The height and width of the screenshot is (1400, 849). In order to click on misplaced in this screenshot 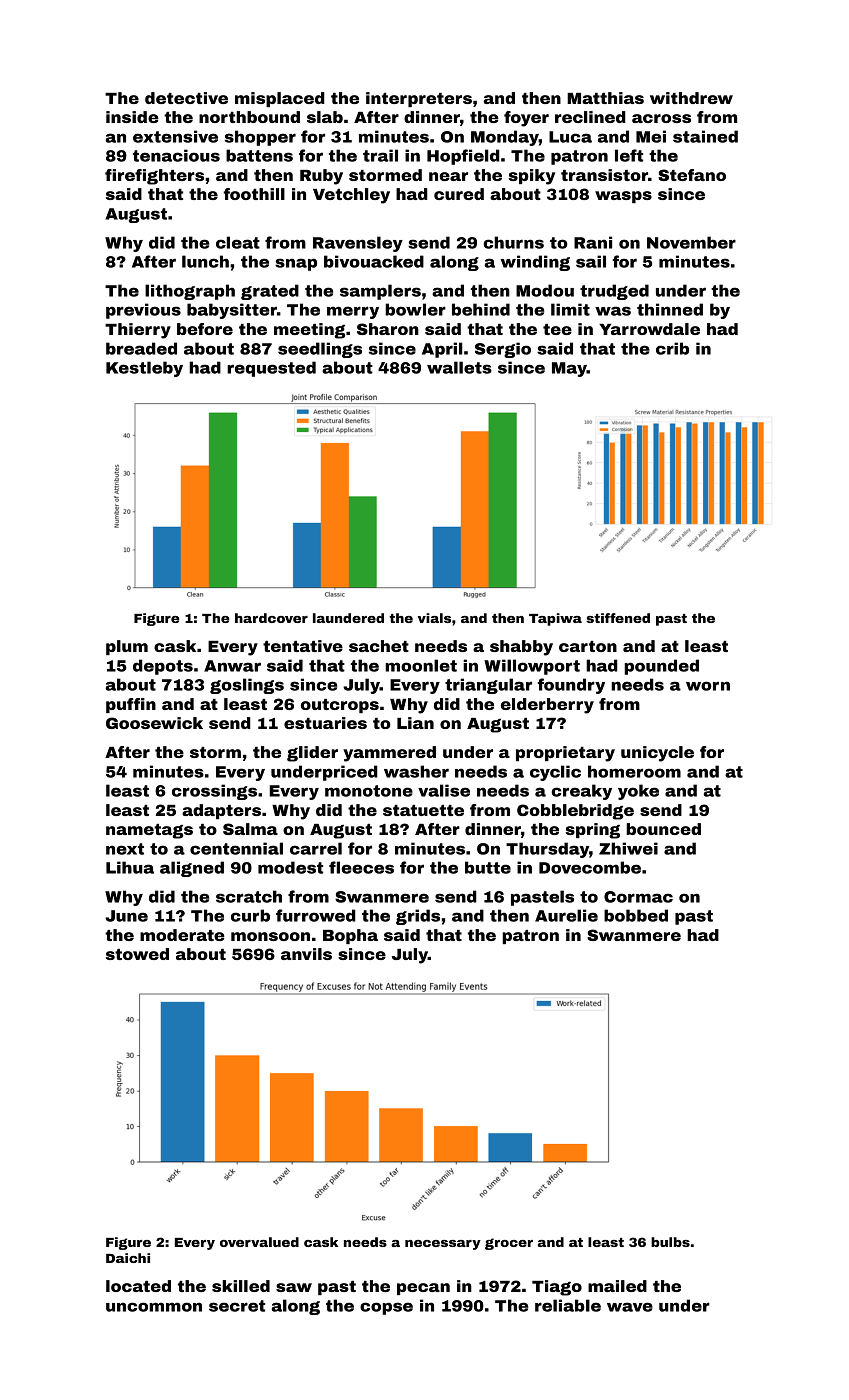, I will do `click(280, 99)`.
